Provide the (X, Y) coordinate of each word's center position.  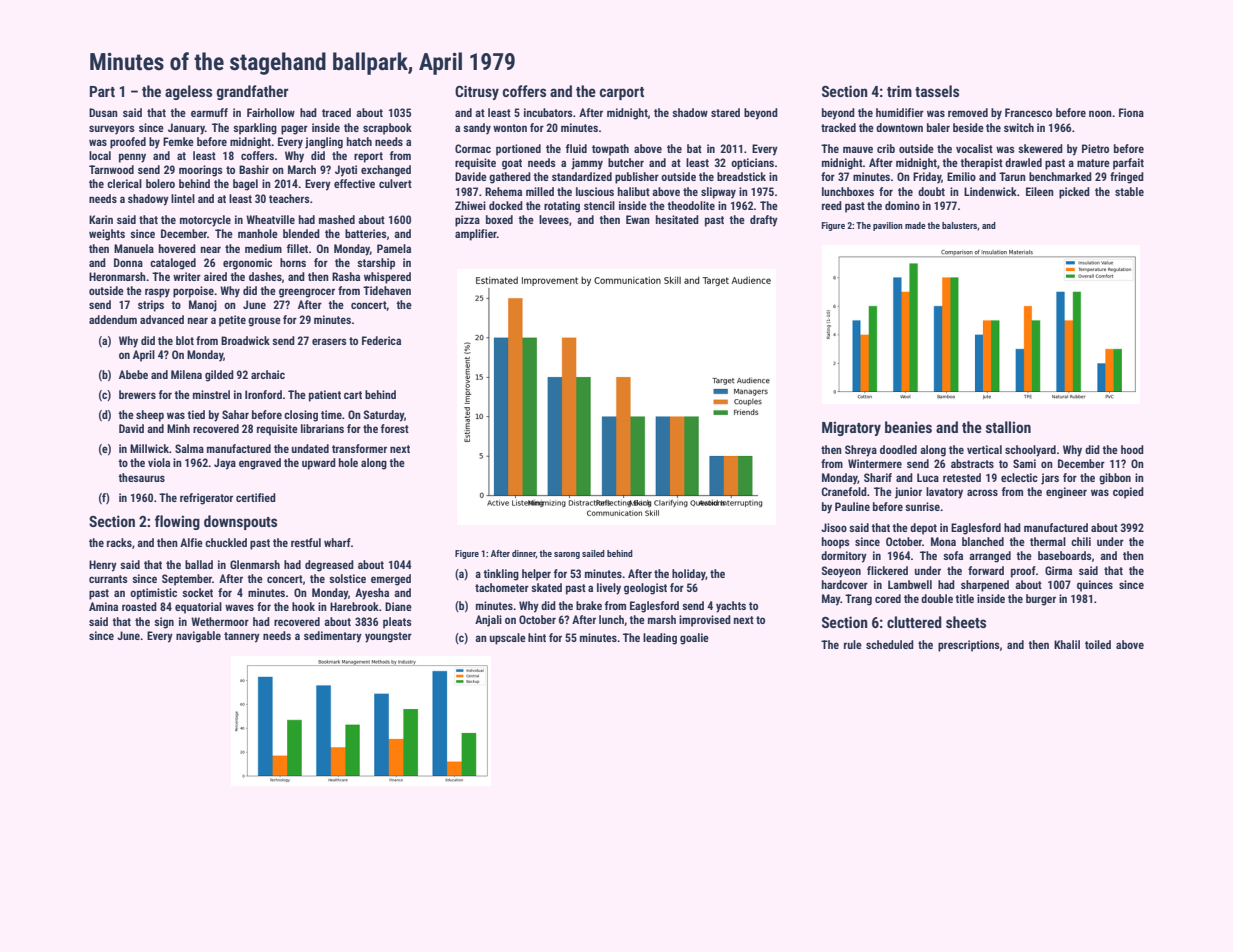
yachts (731, 607)
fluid (576, 148)
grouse (264, 322)
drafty (764, 221)
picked (1074, 193)
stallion (1008, 427)
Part (102, 91)
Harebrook (354, 606)
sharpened (985, 586)
